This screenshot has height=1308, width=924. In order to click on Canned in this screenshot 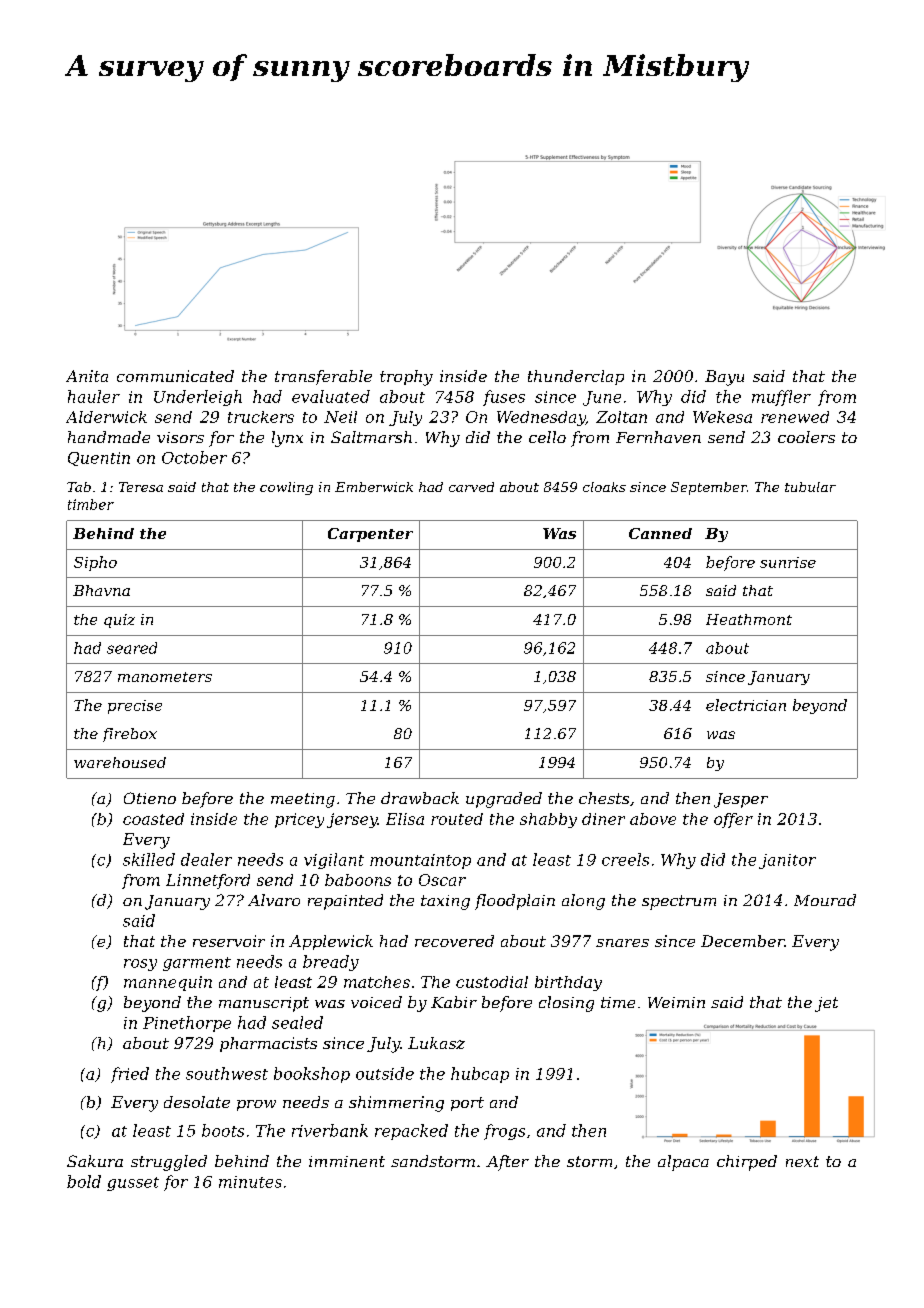, I will do `click(660, 533)`.
